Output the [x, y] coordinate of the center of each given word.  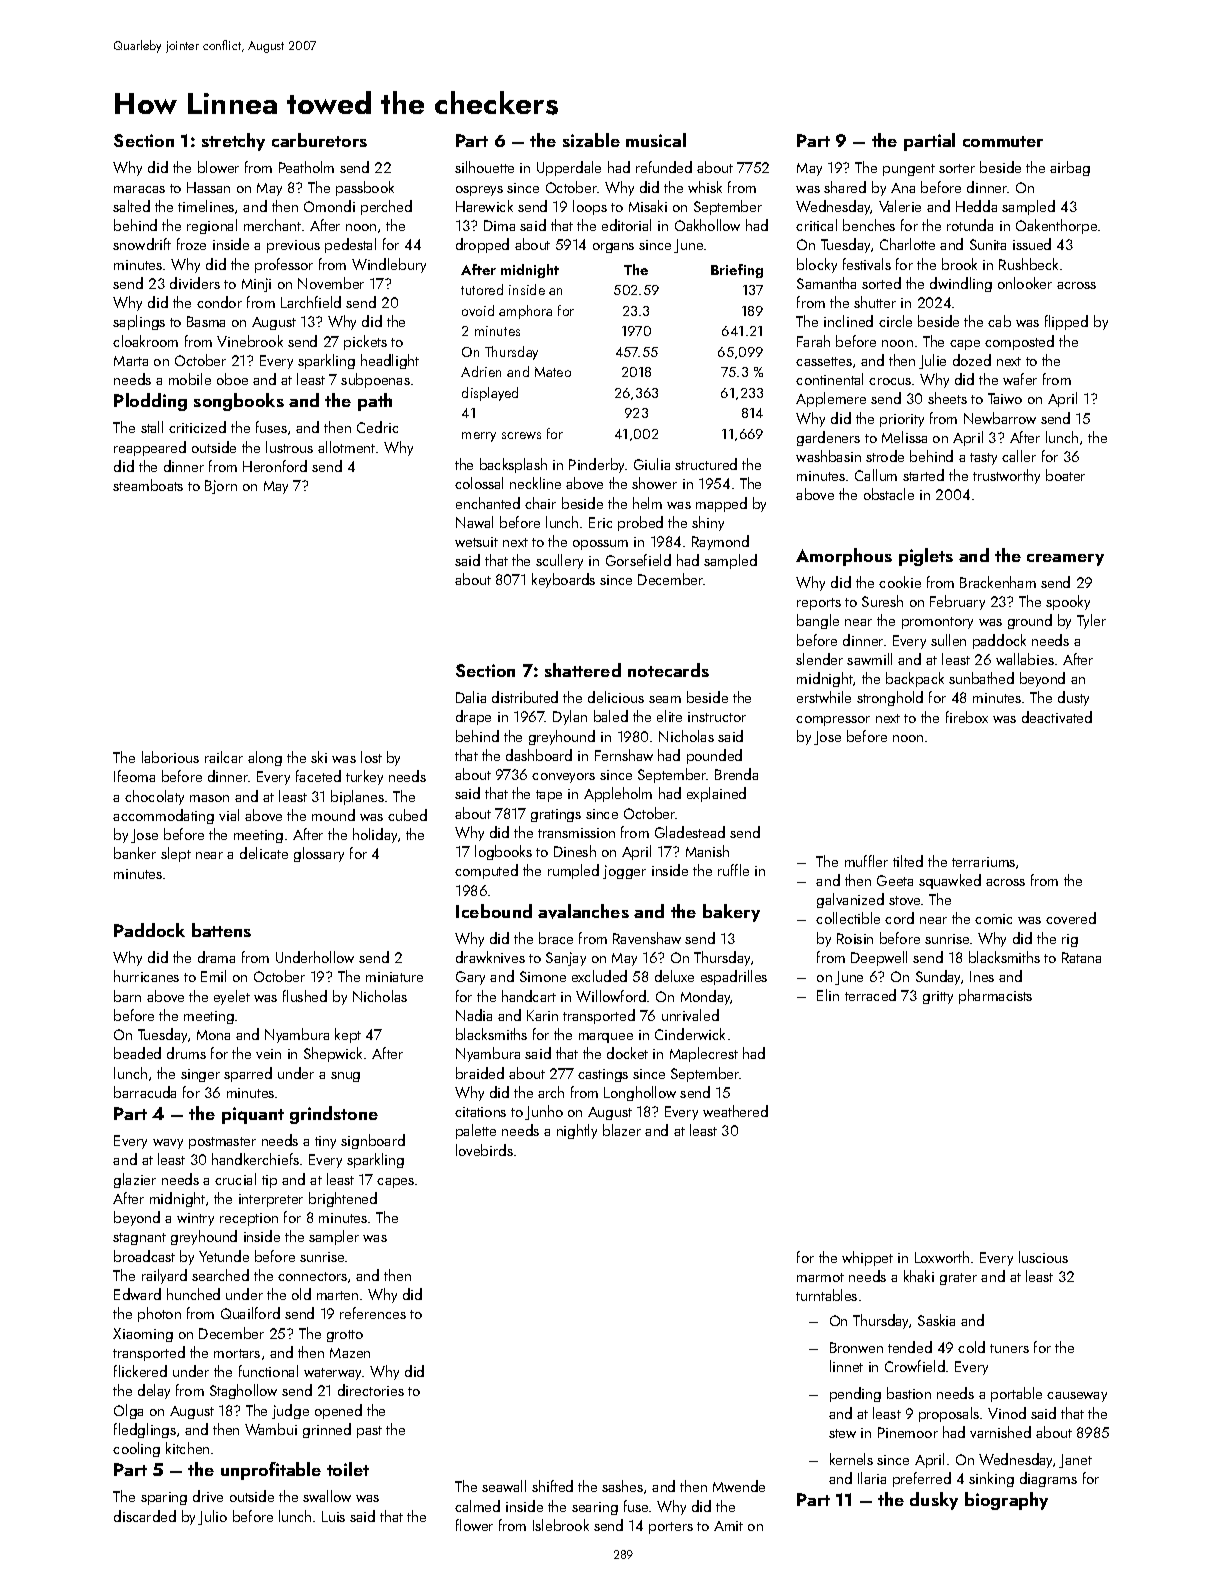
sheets [947, 398]
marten [337, 1295]
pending [855, 1394]
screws [521, 435]
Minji [256, 285]
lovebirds [484, 1150]
